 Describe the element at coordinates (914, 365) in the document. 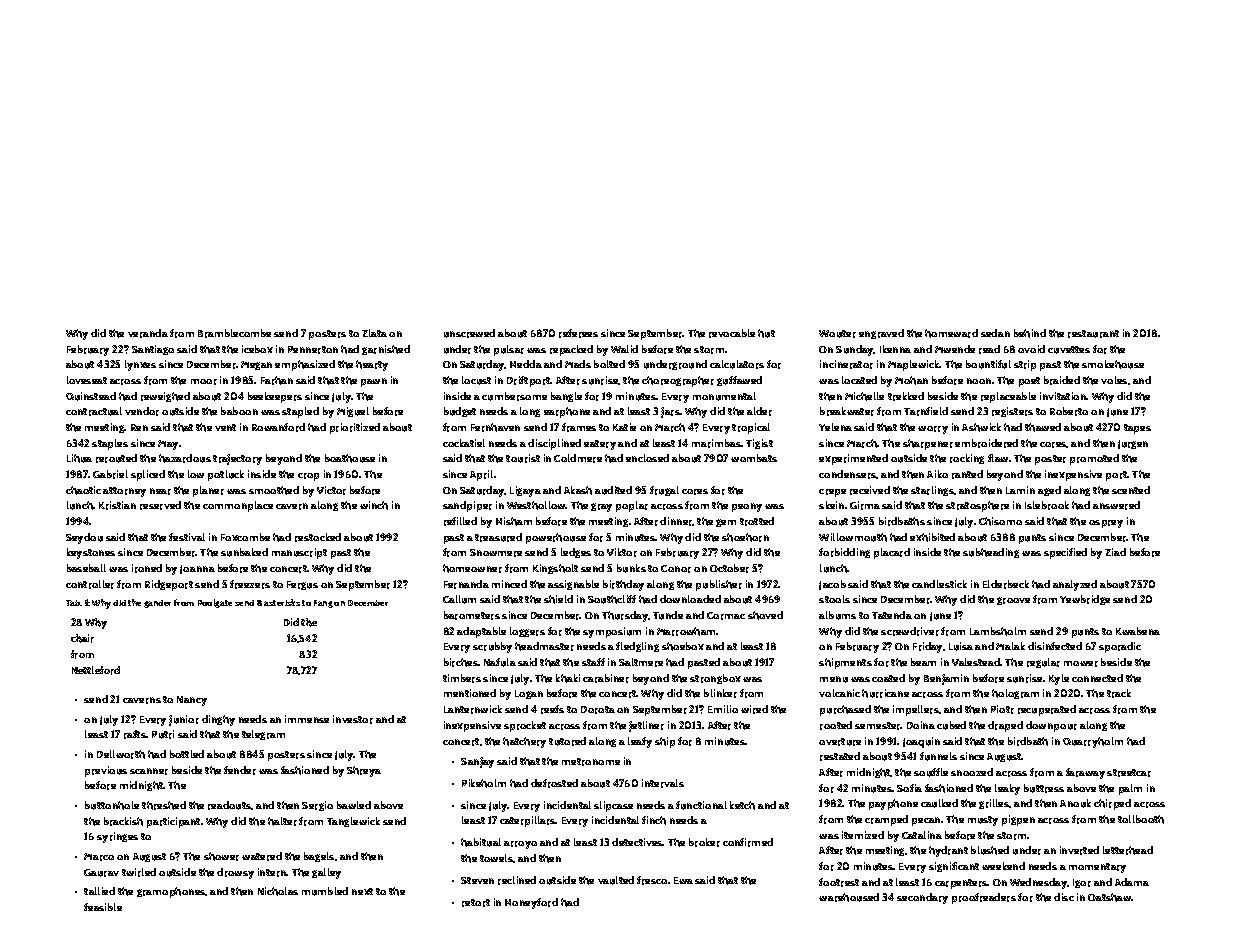

I see `Maplewick` at that location.
